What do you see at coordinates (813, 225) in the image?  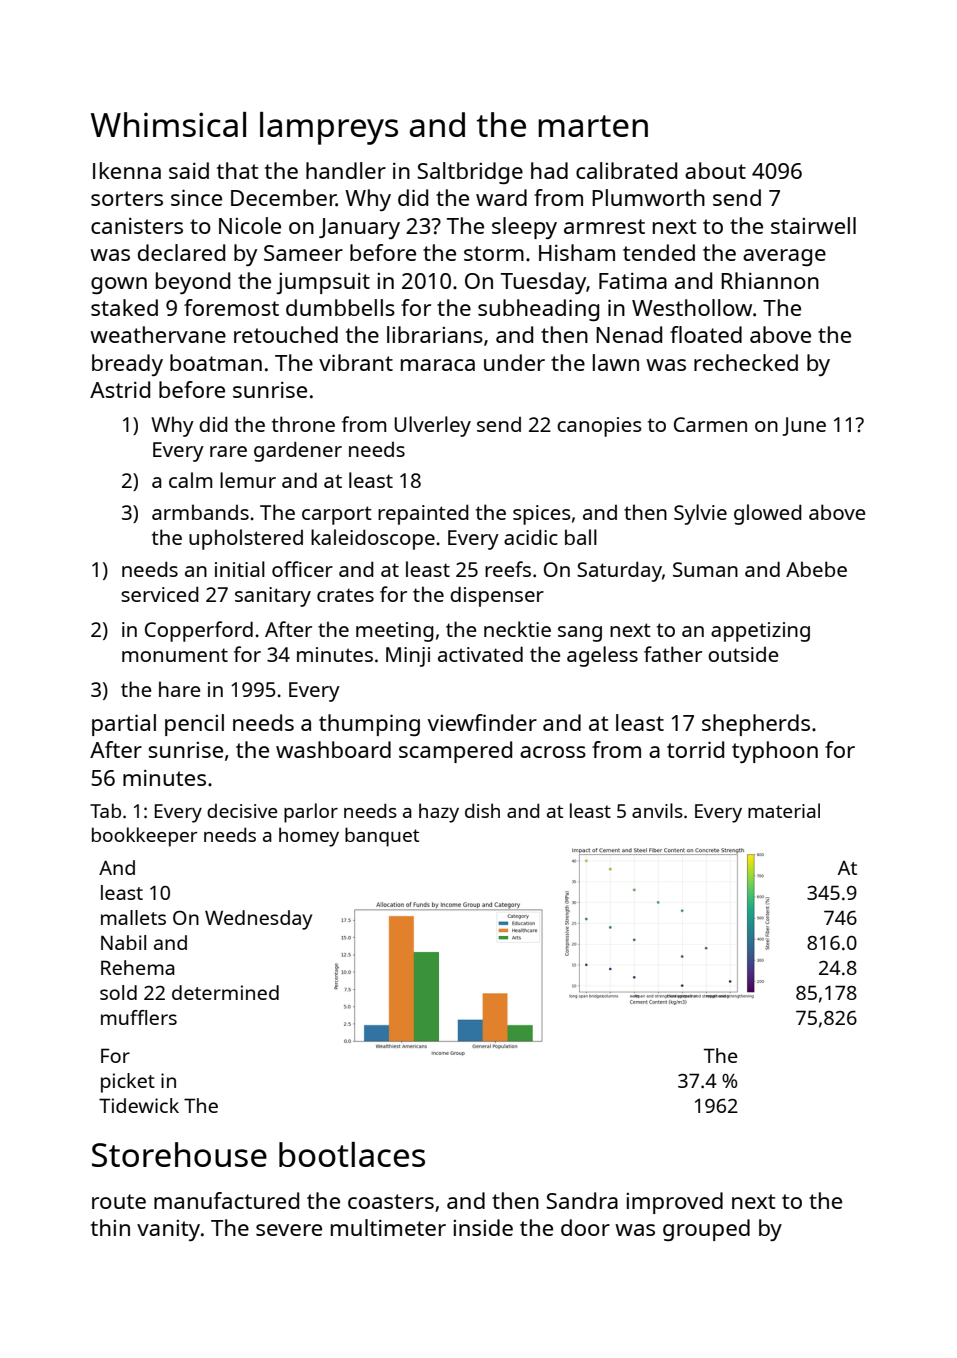 I see `stairwell` at bounding box center [813, 225].
